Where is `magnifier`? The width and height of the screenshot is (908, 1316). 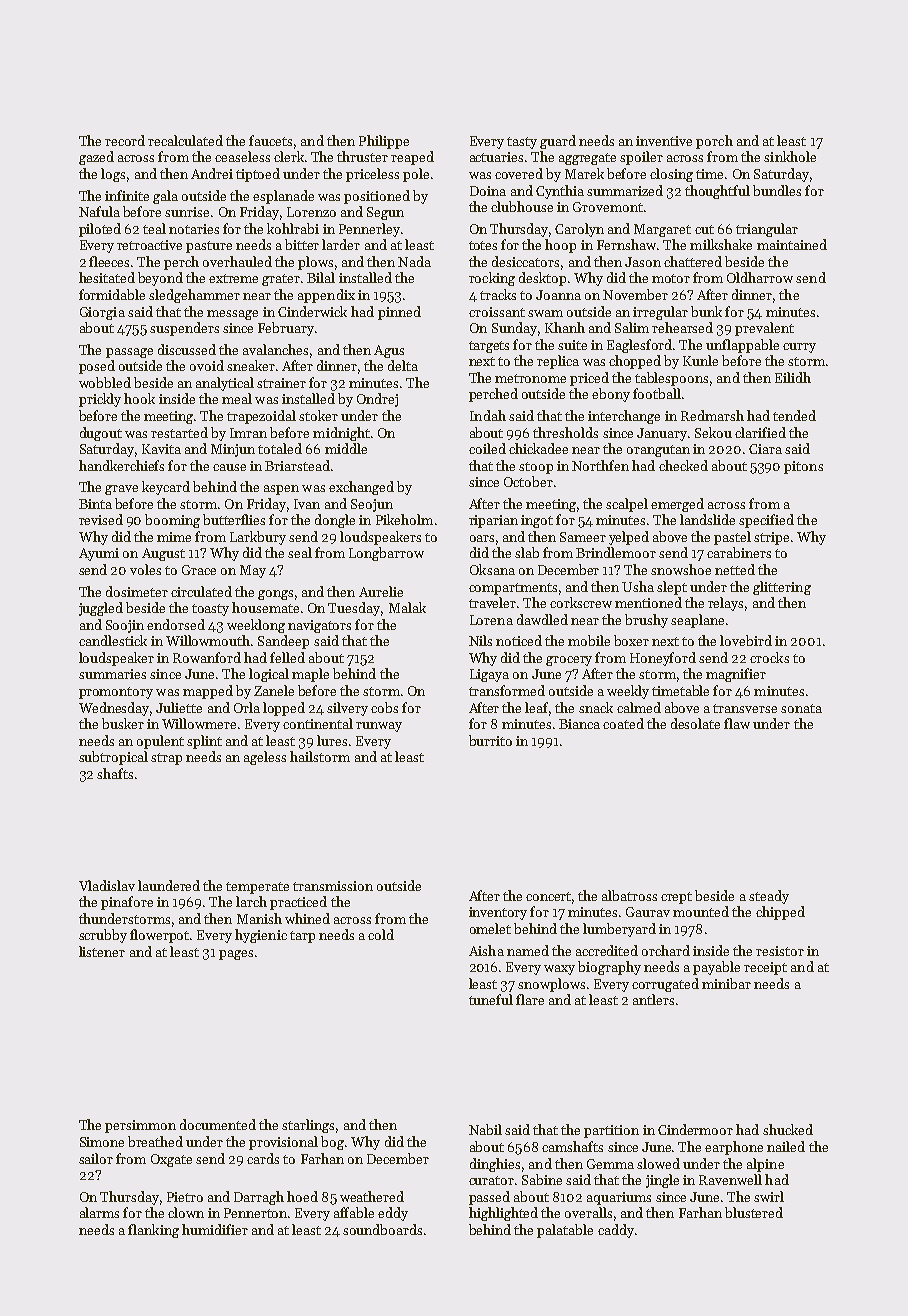
magnifier is located at coordinates (736, 675).
